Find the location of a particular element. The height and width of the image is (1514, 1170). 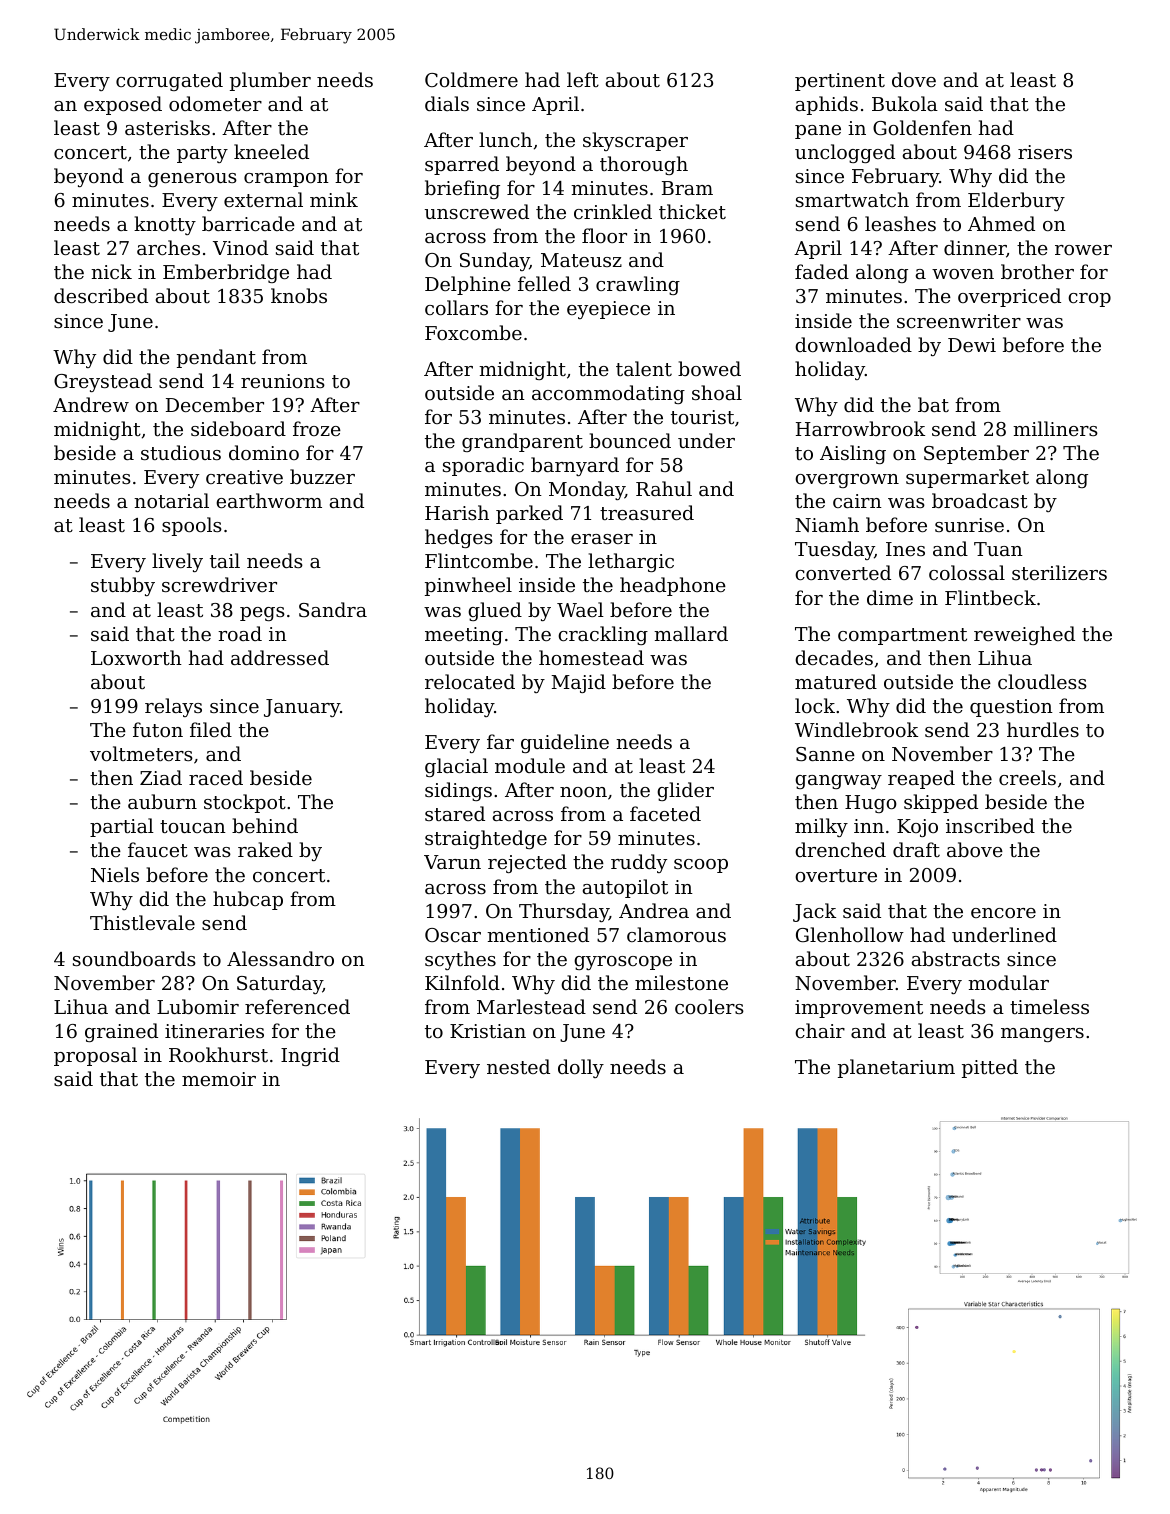

unscrewed is located at coordinates (477, 211).
